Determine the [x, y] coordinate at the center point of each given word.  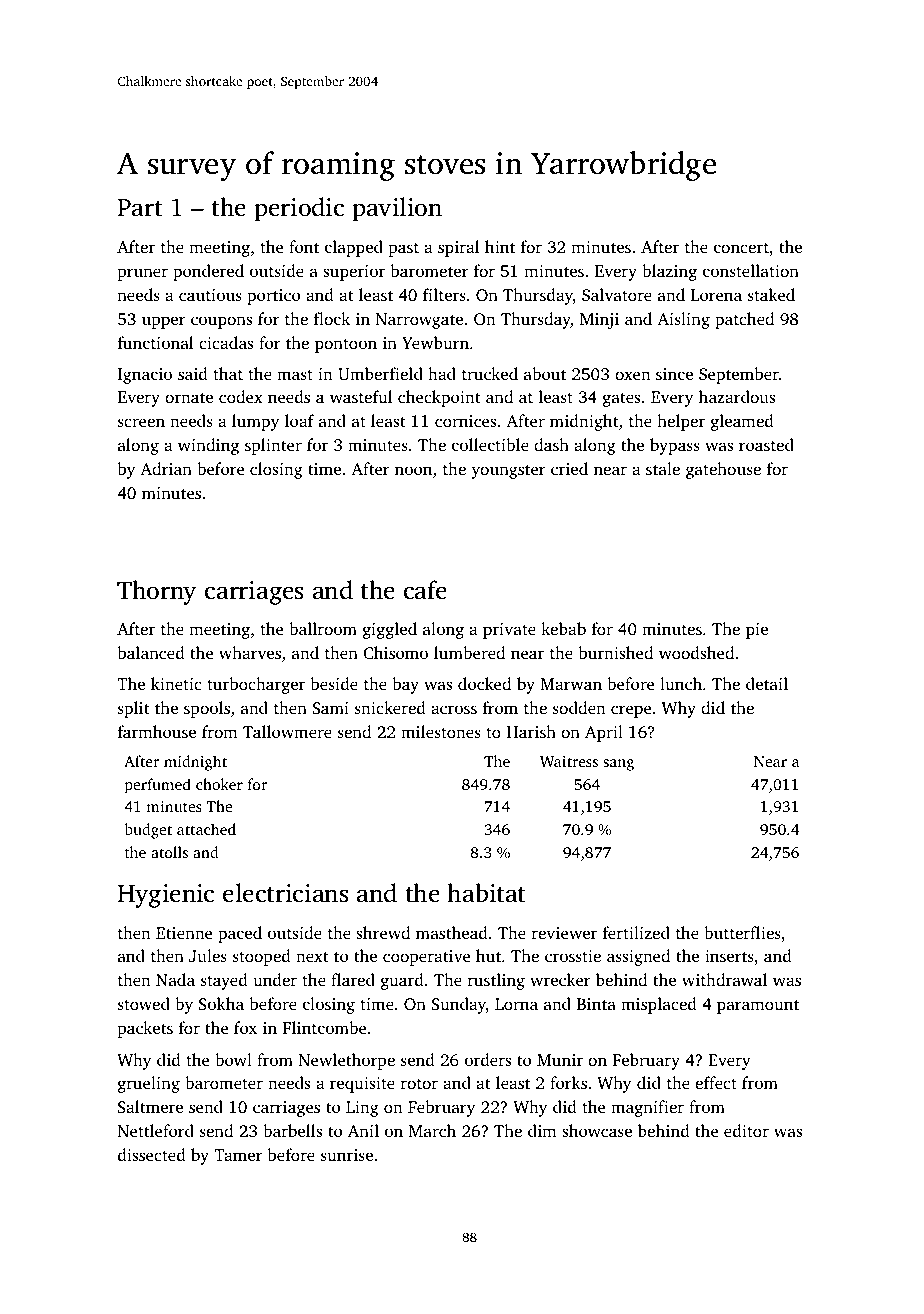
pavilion [397, 209]
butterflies [742, 932]
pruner [142, 274]
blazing [669, 272]
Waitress [569, 761]
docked [484, 683]
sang [618, 765]
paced [240, 934]
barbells [292, 1130]
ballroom [323, 628]
